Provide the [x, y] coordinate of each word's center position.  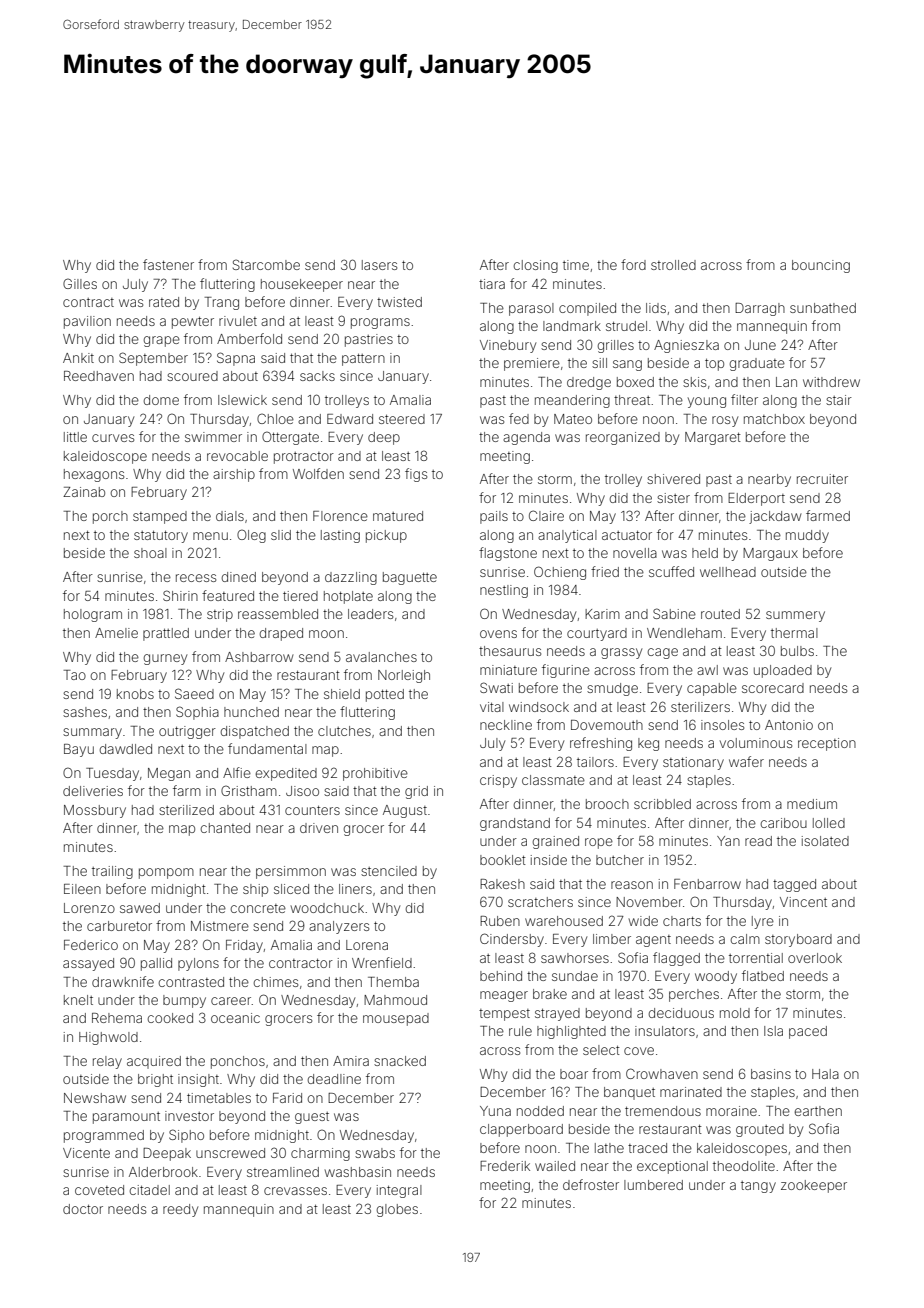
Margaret [713, 438]
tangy [758, 1187]
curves [113, 438]
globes [397, 1210]
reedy [180, 1210]
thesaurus [510, 651]
